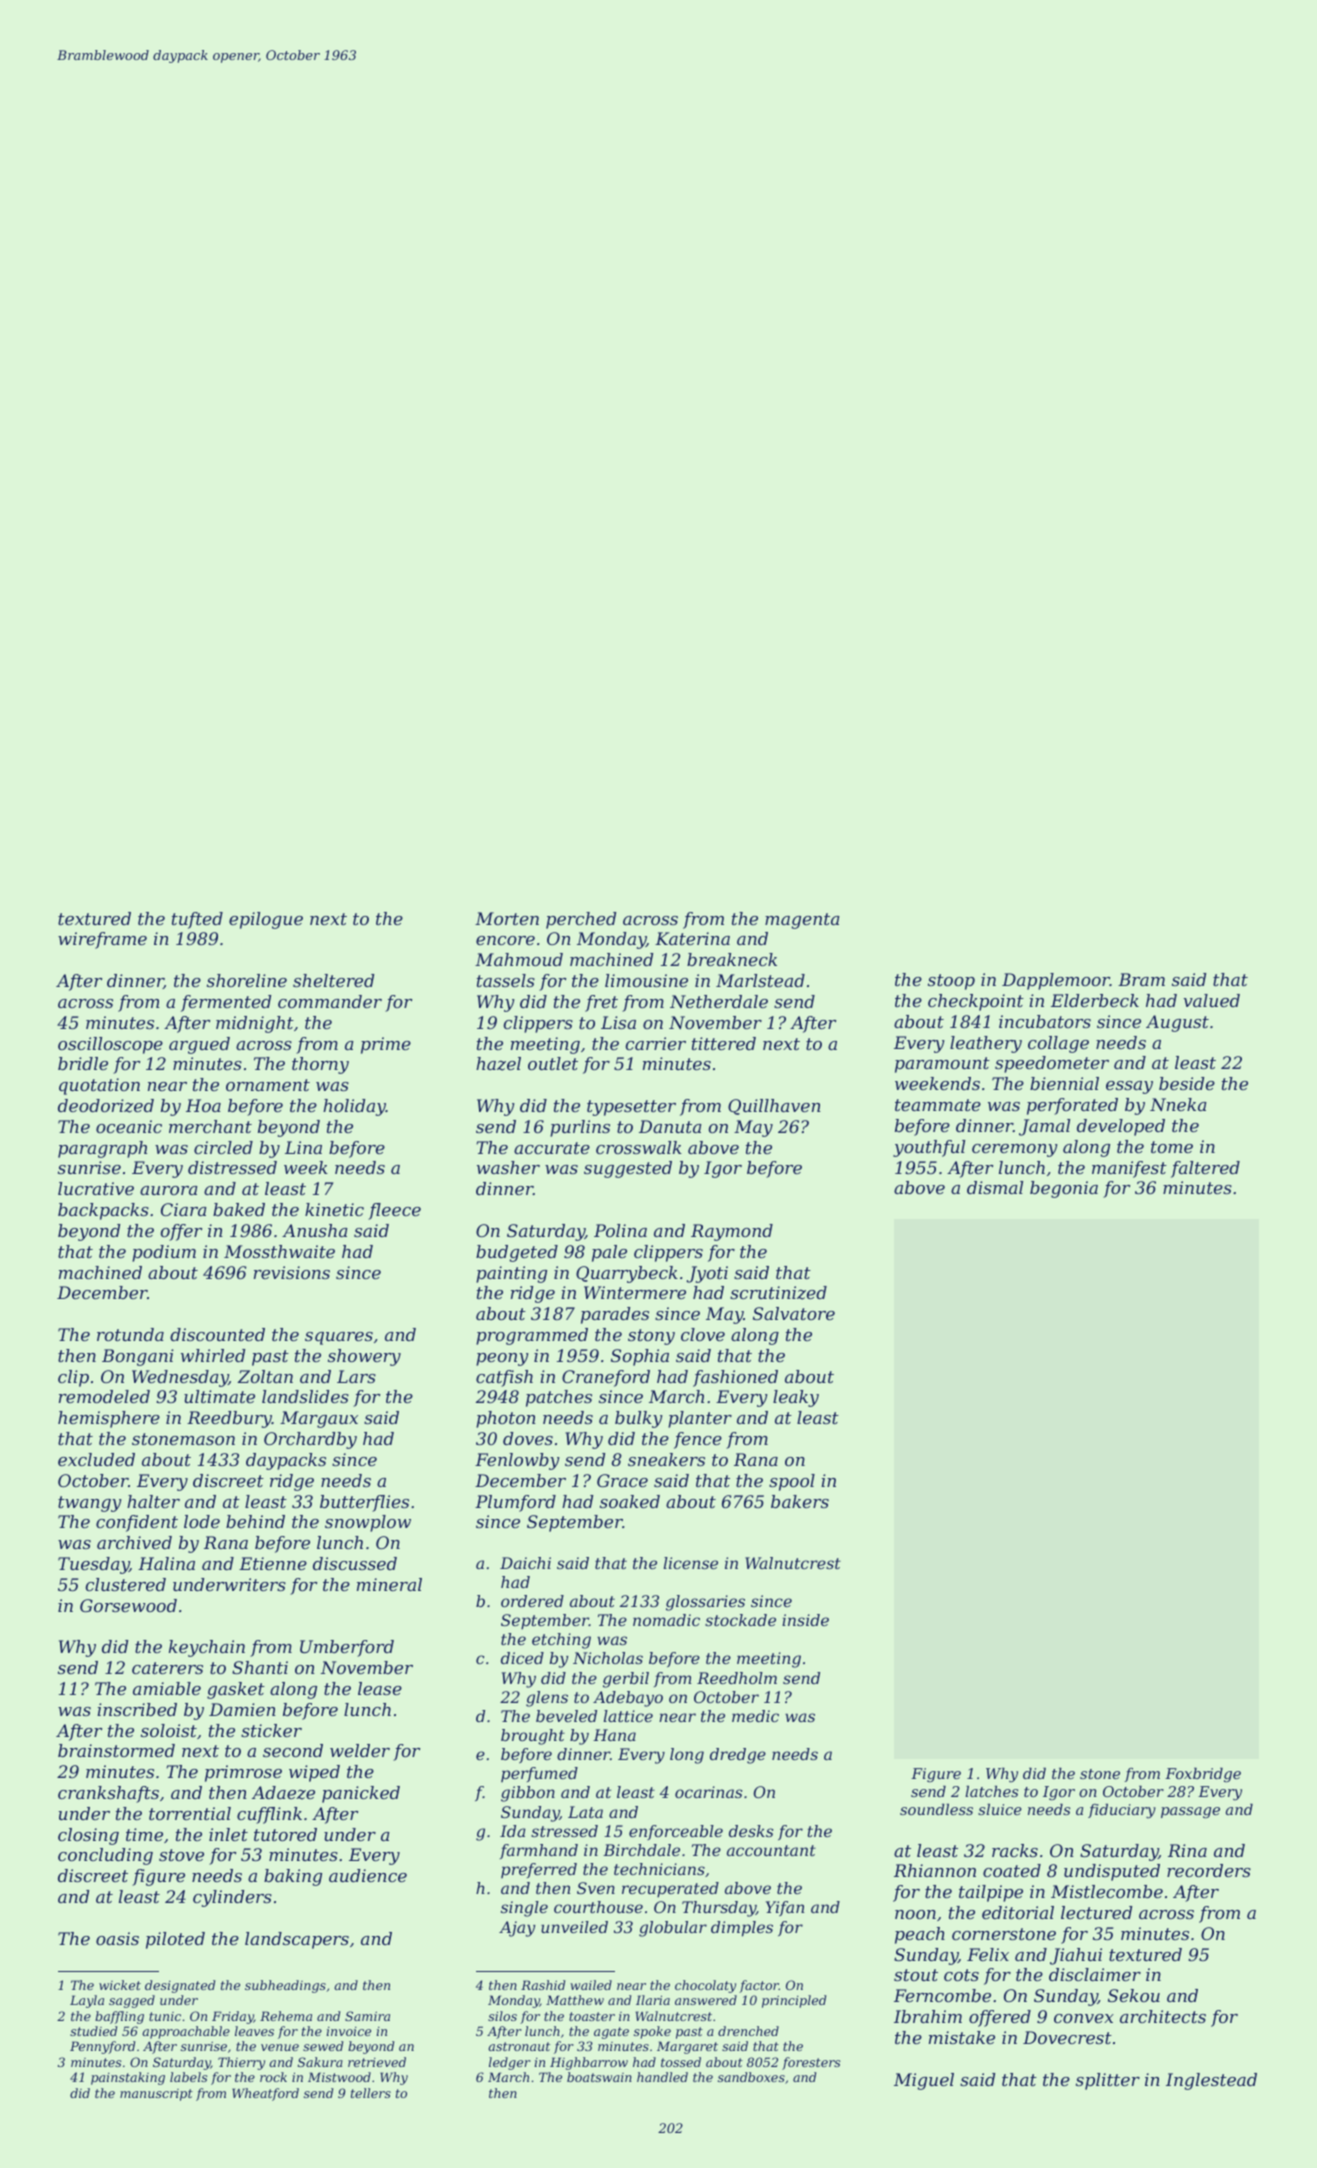 This image has height=2168, width=1317. What do you see at coordinates (333, 980) in the image?
I see `sheltered` at bounding box center [333, 980].
